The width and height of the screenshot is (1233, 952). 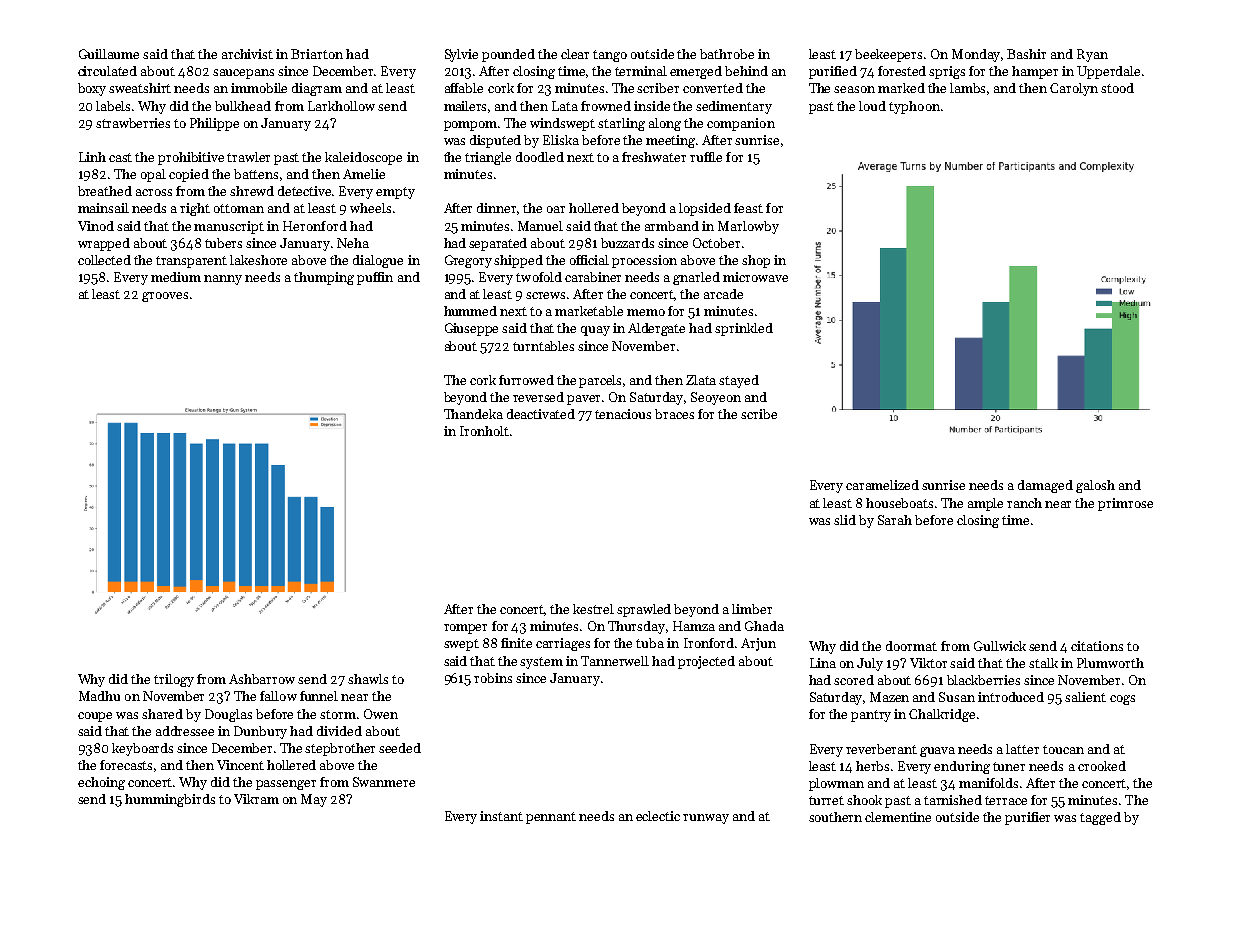 What do you see at coordinates (756, 261) in the screenshot?
I see `shop` at bounding box center [756, 261].
